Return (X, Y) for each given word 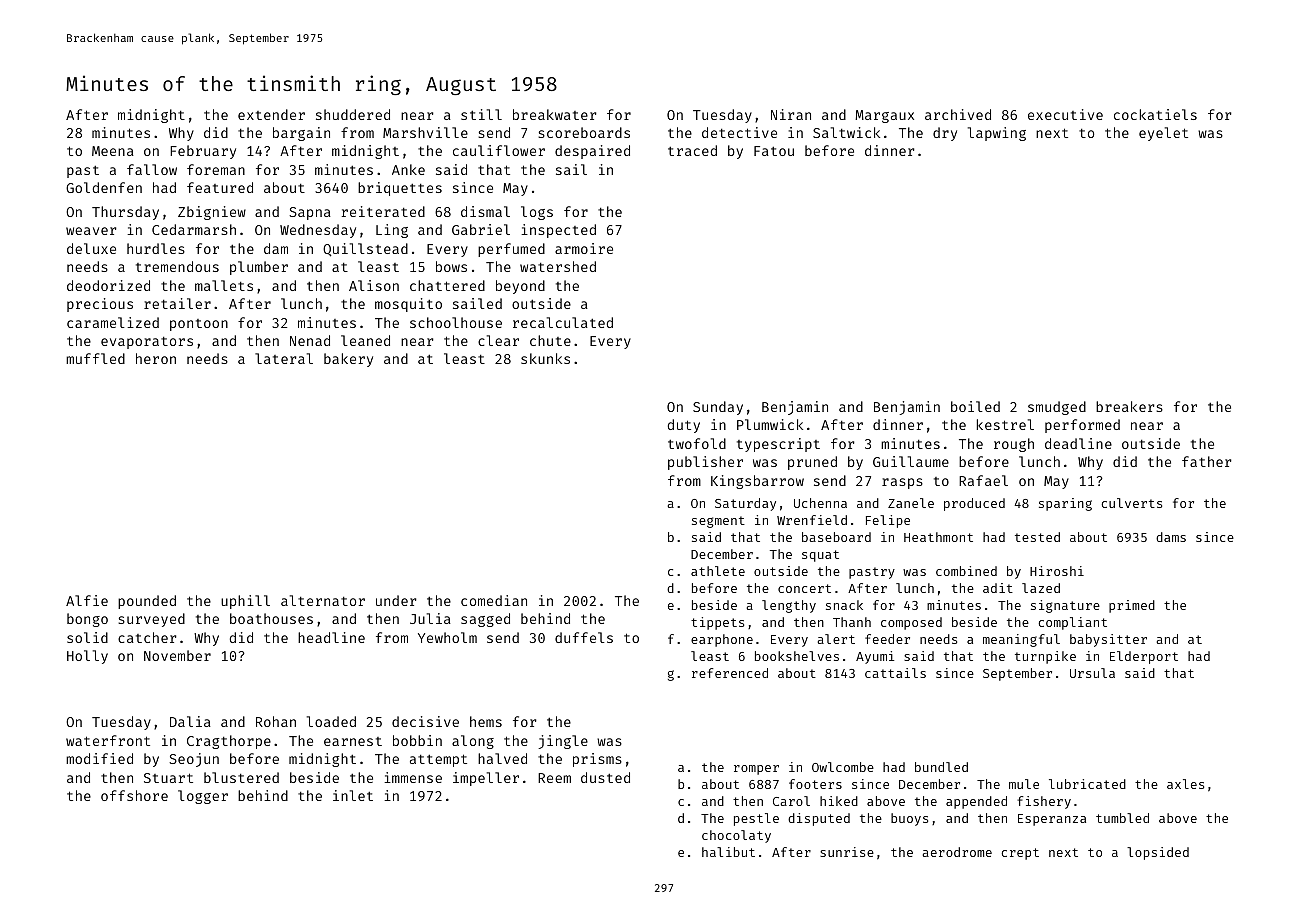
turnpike (1045, 657)
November (177, 655)
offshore (134, 795)
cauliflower (499, 150)
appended (976, 802)
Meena (113, 151)
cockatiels (1155, 114)
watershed (558, 266)
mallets (224, 285)
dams (1171, 537)
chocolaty (736, 836)
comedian (494, 600)
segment (718, 522)
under (396, 600)
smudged (1057, 408)
